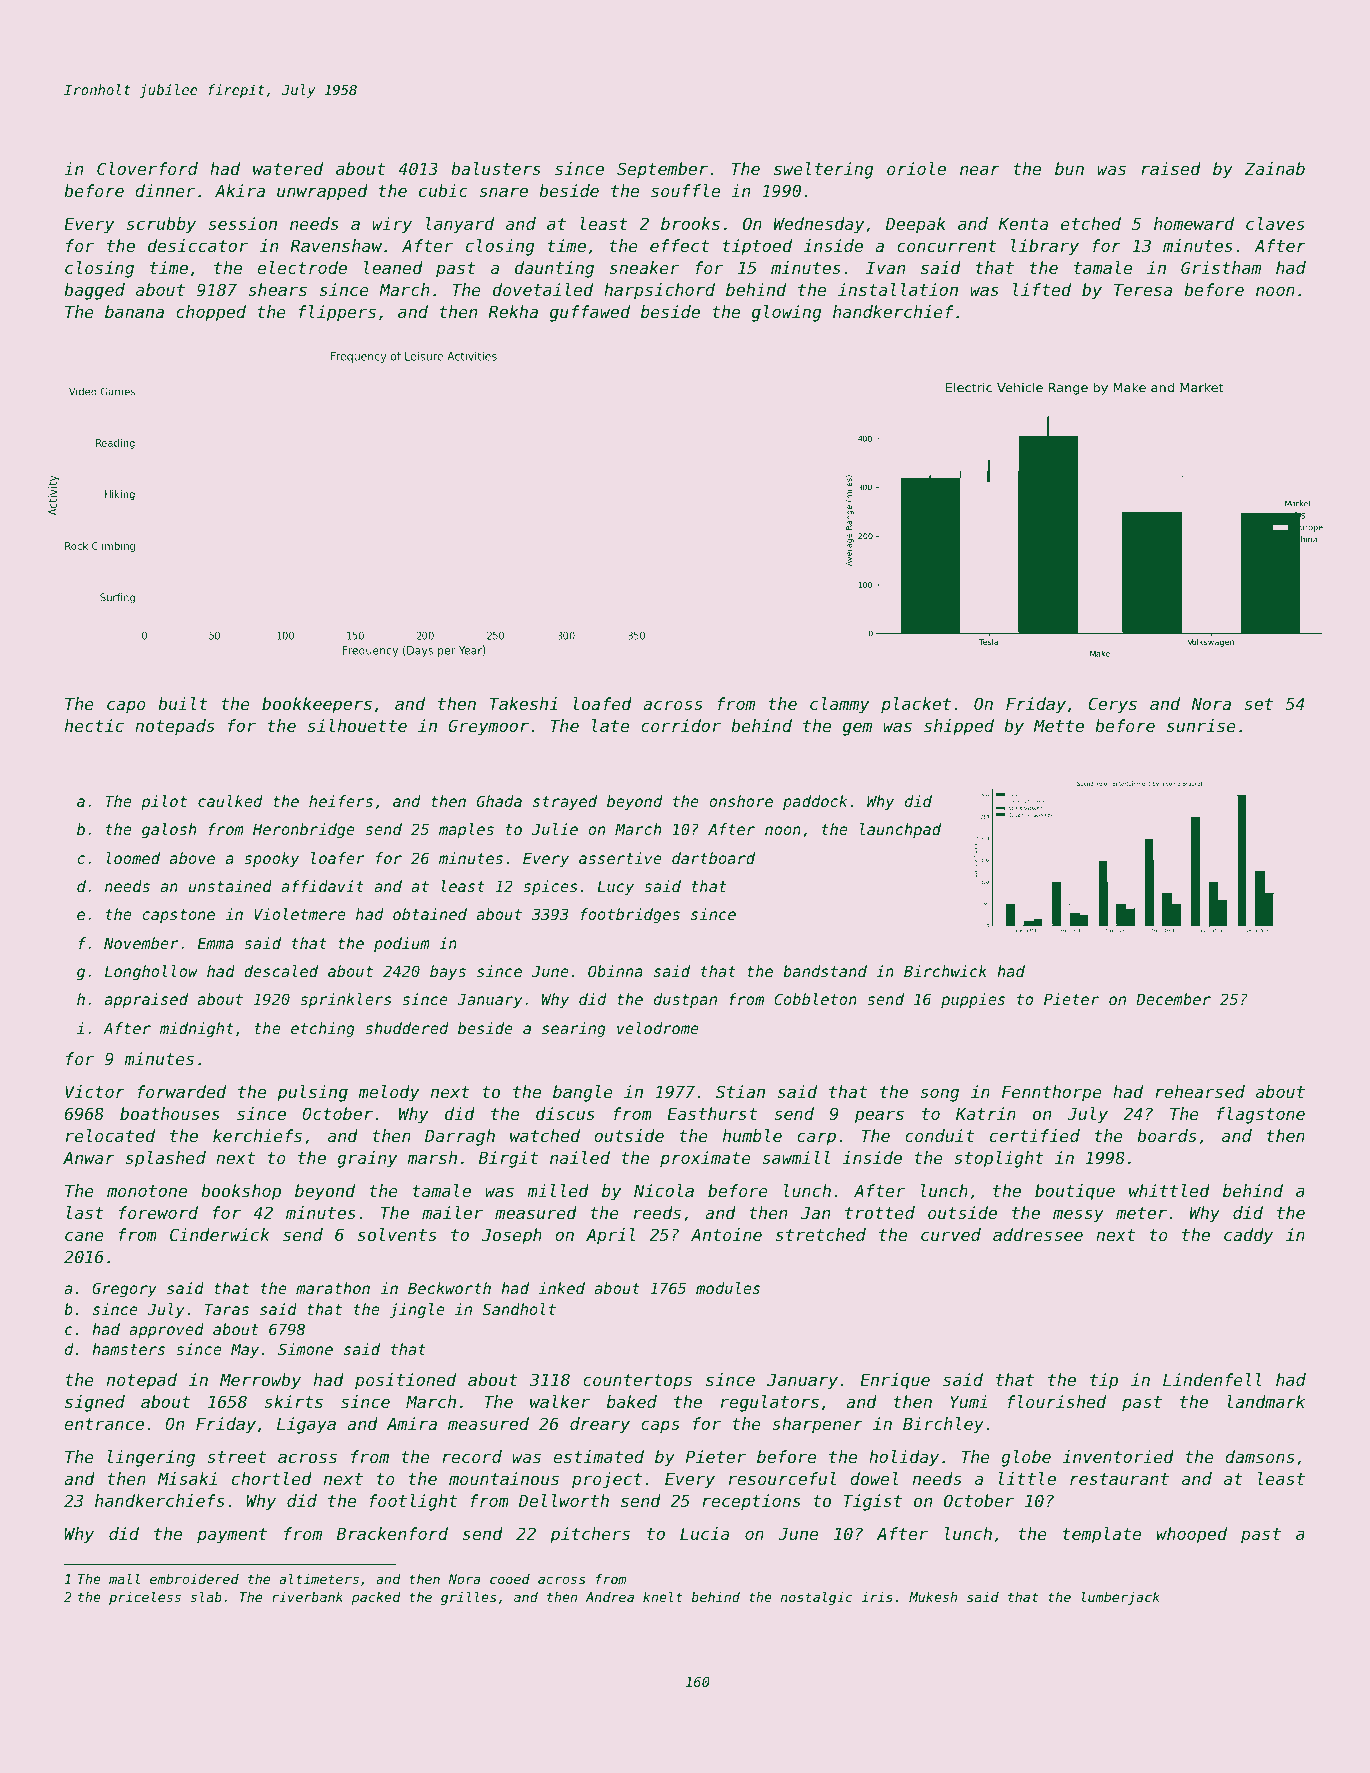  What do you see at coordinates (322, 192) in the screenshot?
I see `unwrapped` at bounding box center [322, 192].
